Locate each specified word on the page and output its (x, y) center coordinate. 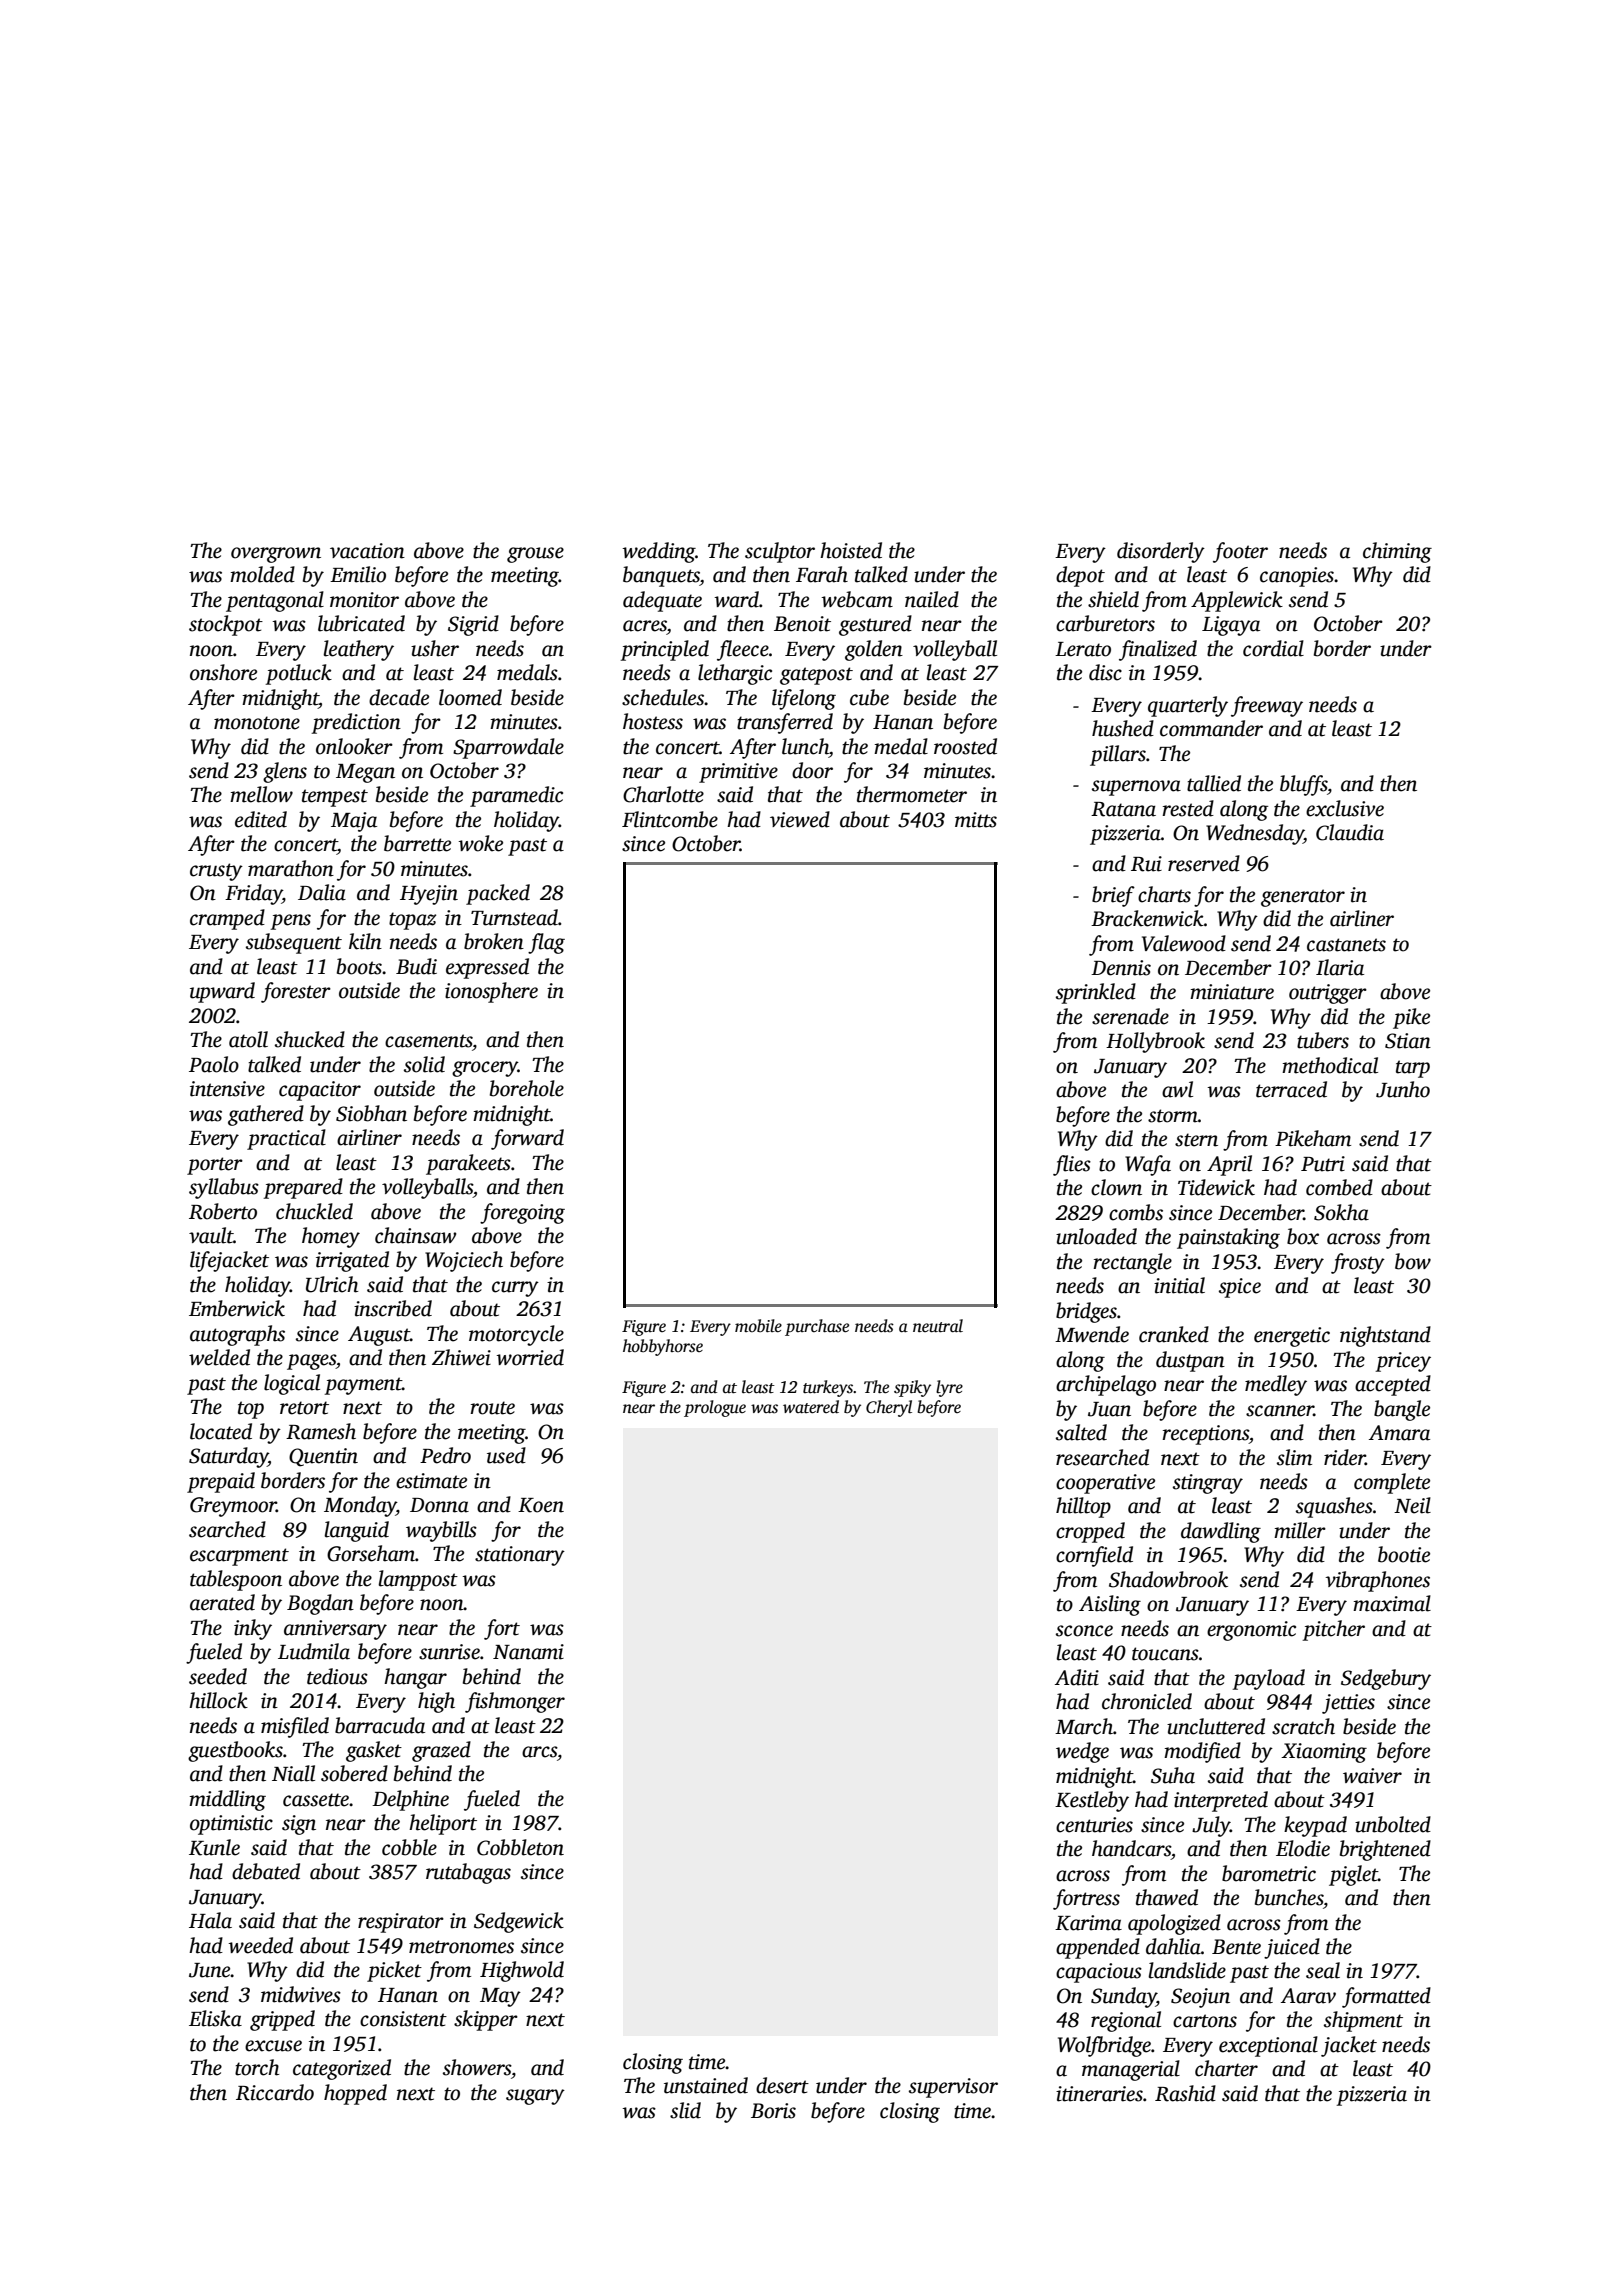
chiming (1397, 552)
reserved (1204, 863)
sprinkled (1096, 993)
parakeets (468, 1164)
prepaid (221, 1482)
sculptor (780, 552)
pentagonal (275, 601)
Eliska (215, 2018)
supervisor (953, 2088)
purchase (817, 1327)
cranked (1174, 1334)
